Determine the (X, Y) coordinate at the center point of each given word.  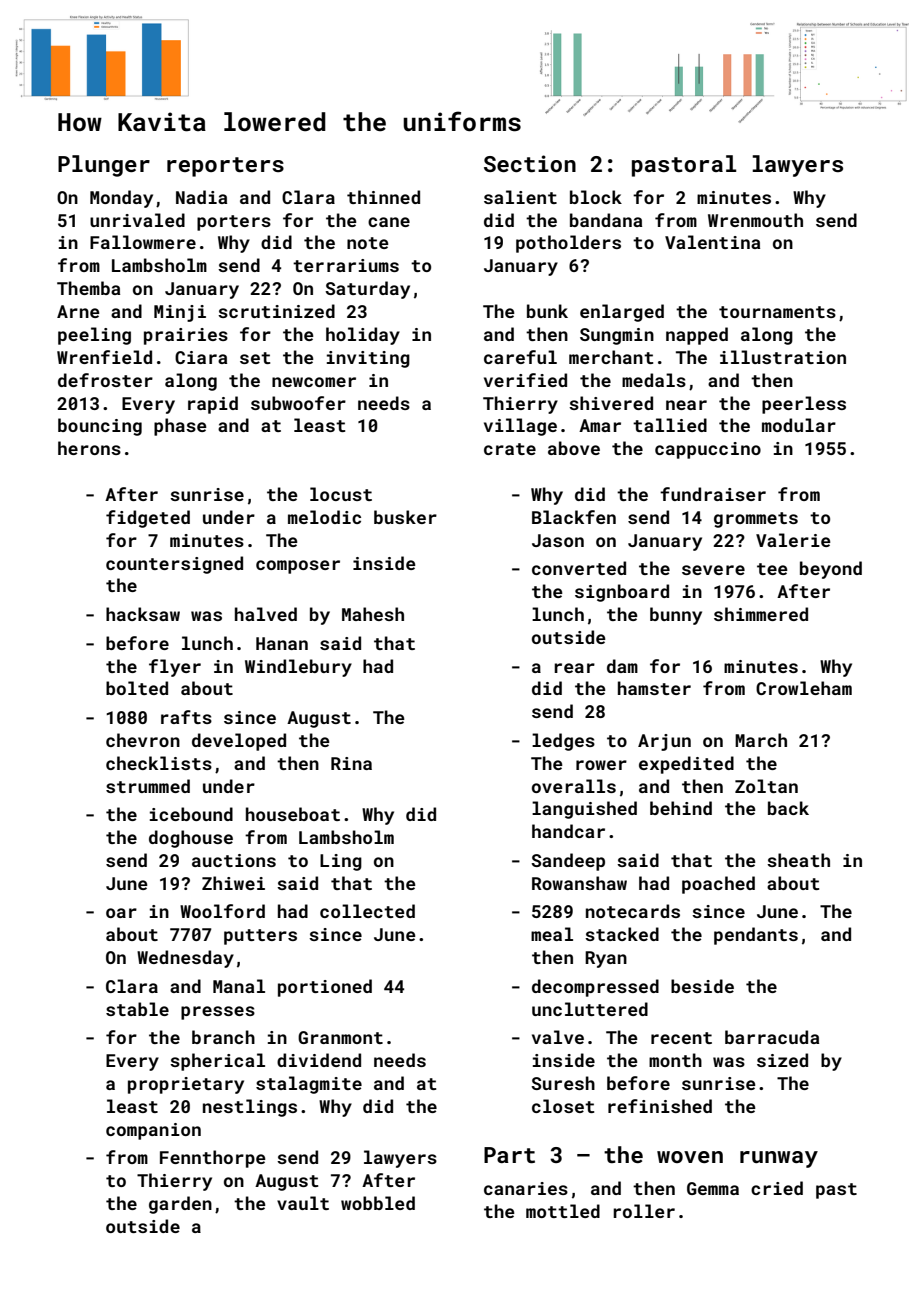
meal (552, 934)
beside (702, 986)
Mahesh (373, 614)
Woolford (222, 911)
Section (530, 163)
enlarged (622, 313)
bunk (547, 311)
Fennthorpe (213, 1159)
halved (266, 614)
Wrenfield (104, 357)
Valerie (793, 540)
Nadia (201, 197)
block (596, 197)
